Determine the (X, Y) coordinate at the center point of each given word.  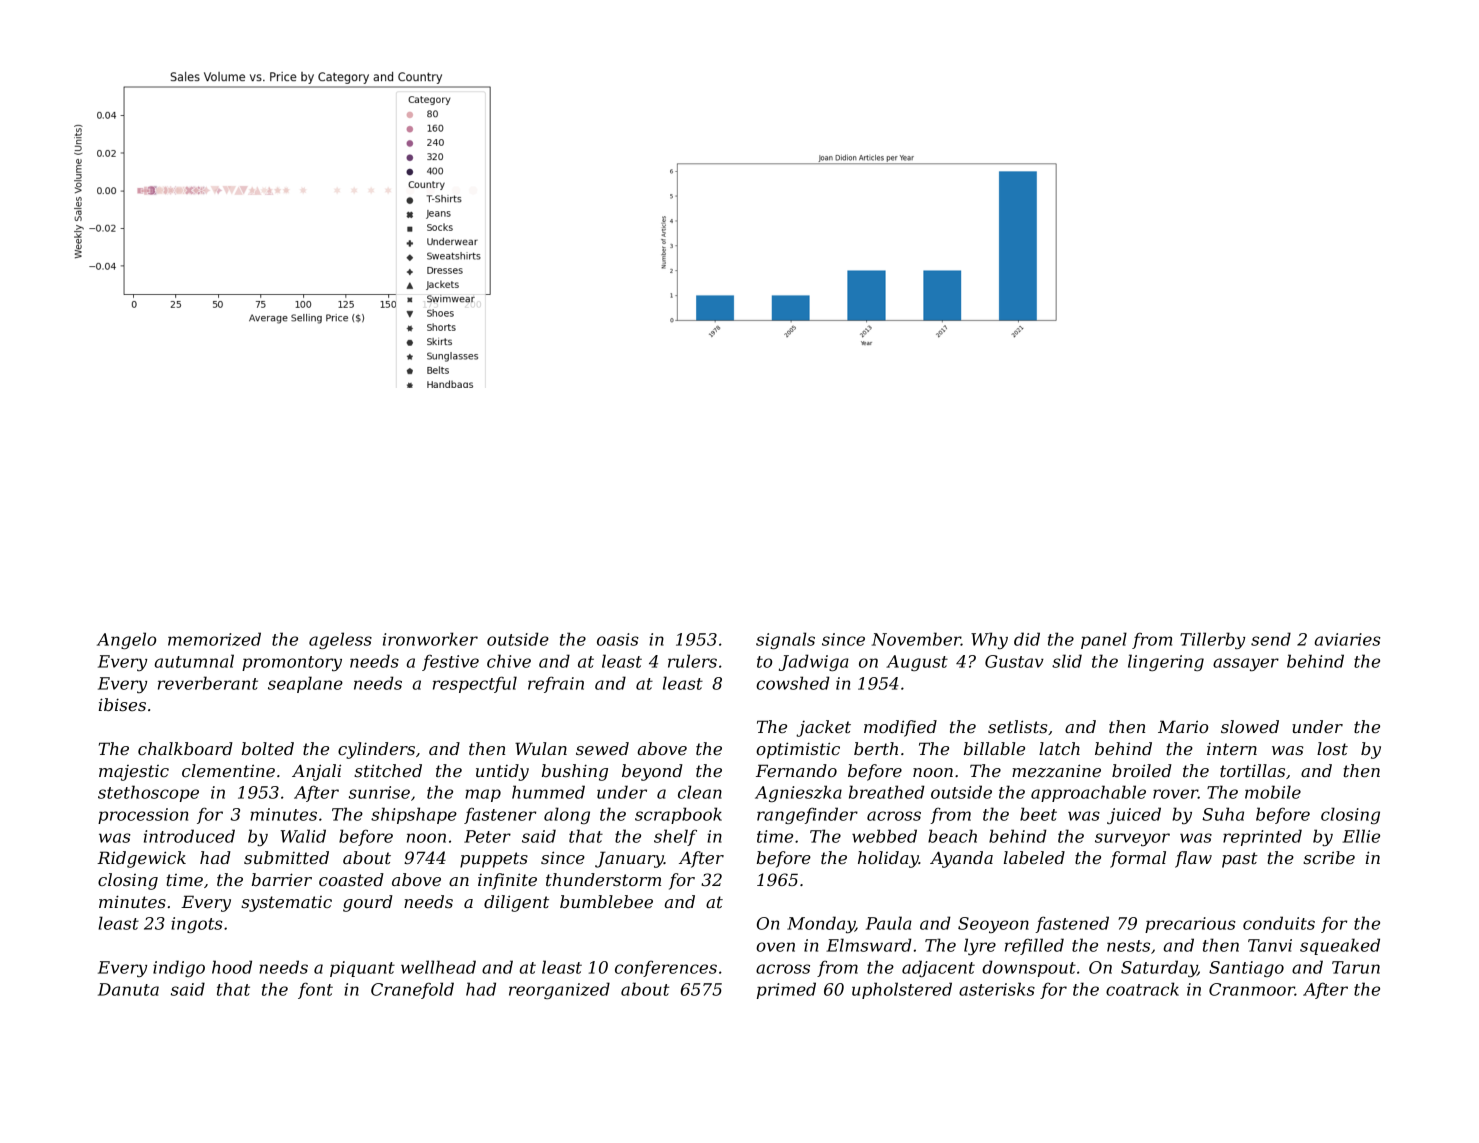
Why (989, 640)
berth (876, 748)
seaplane (305, 684)
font (315, 990)
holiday (888, 859)
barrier (282, 879)
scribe (1329, 857)
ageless (340, 640)
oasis (618, 639)
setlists (1018, 726)
